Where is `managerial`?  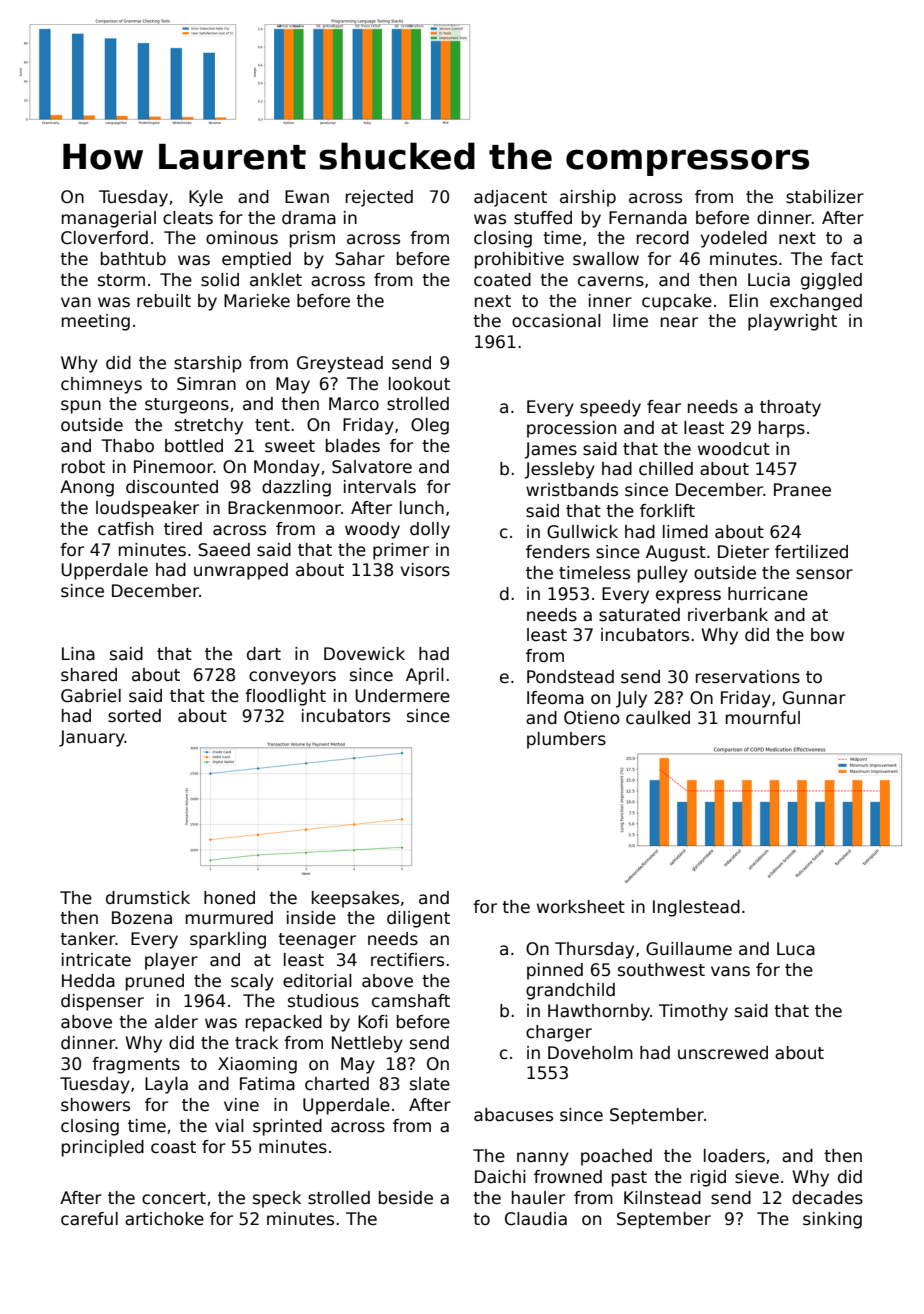 managerial is located at coordinates (109, 219).
